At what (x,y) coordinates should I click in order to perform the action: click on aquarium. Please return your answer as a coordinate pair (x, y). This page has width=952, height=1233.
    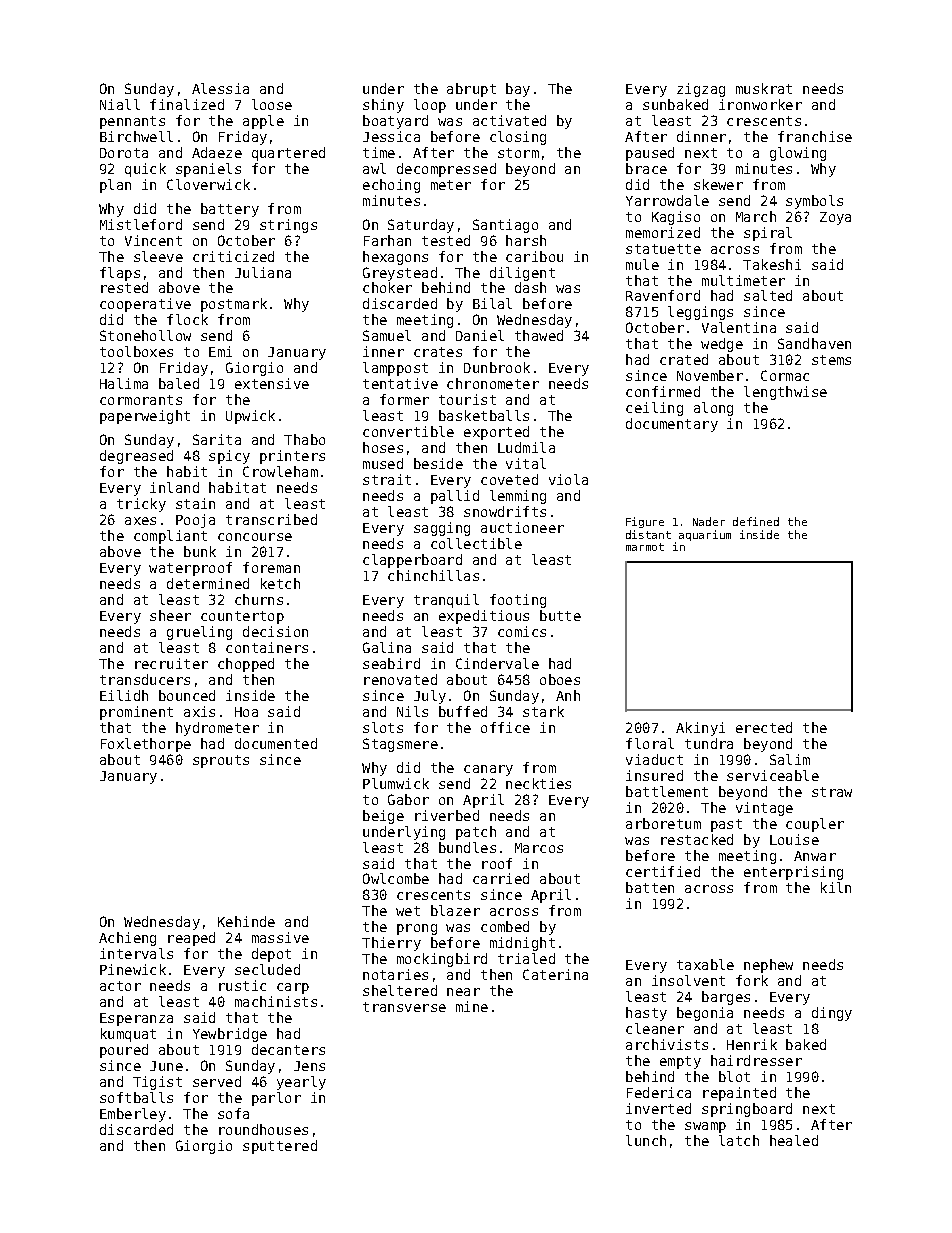
    Looking at the image, I should click on (705, 535).
